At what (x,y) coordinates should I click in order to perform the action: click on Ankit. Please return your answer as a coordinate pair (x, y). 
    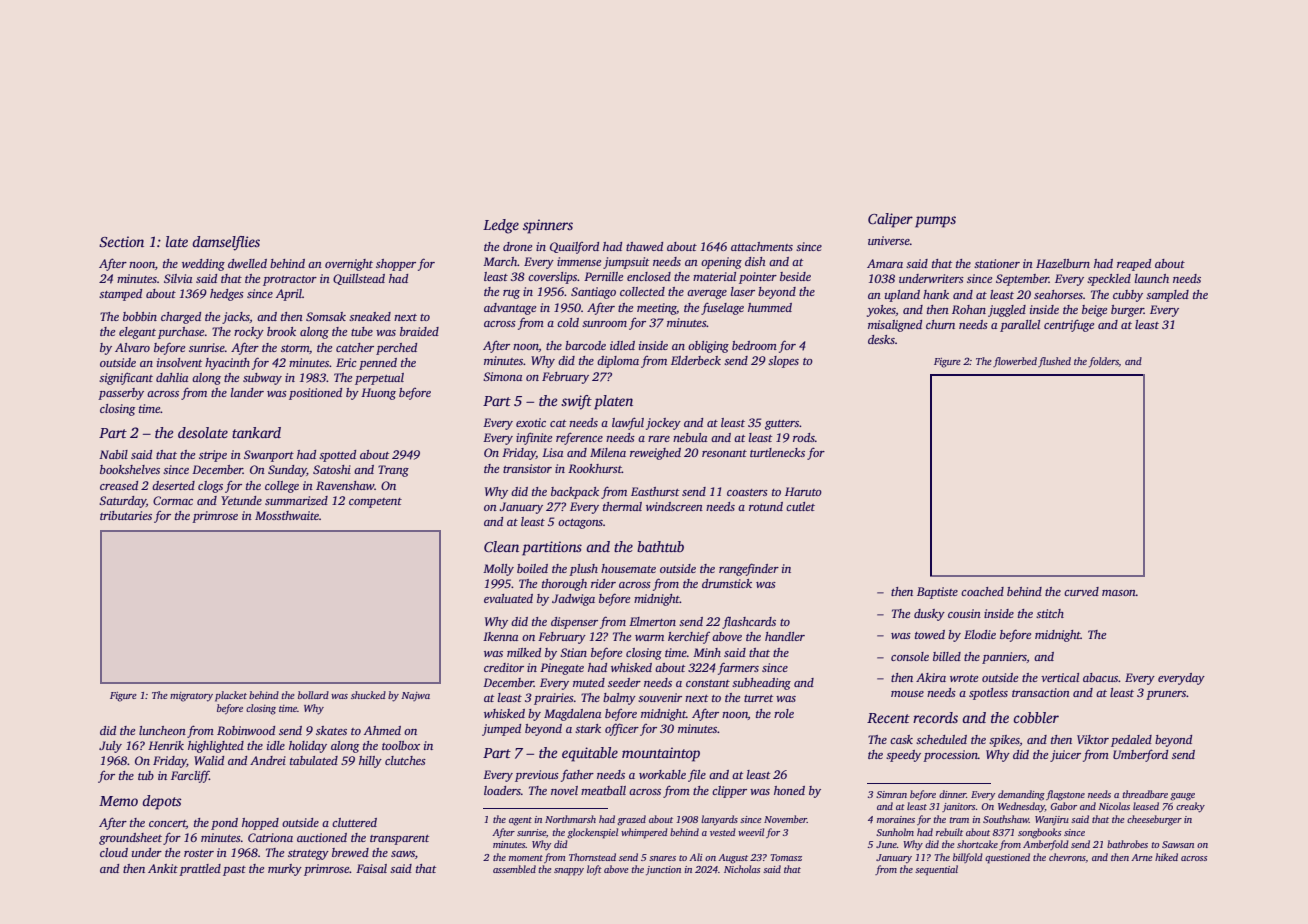
    Looking at the image, I should click on (163, 868).
